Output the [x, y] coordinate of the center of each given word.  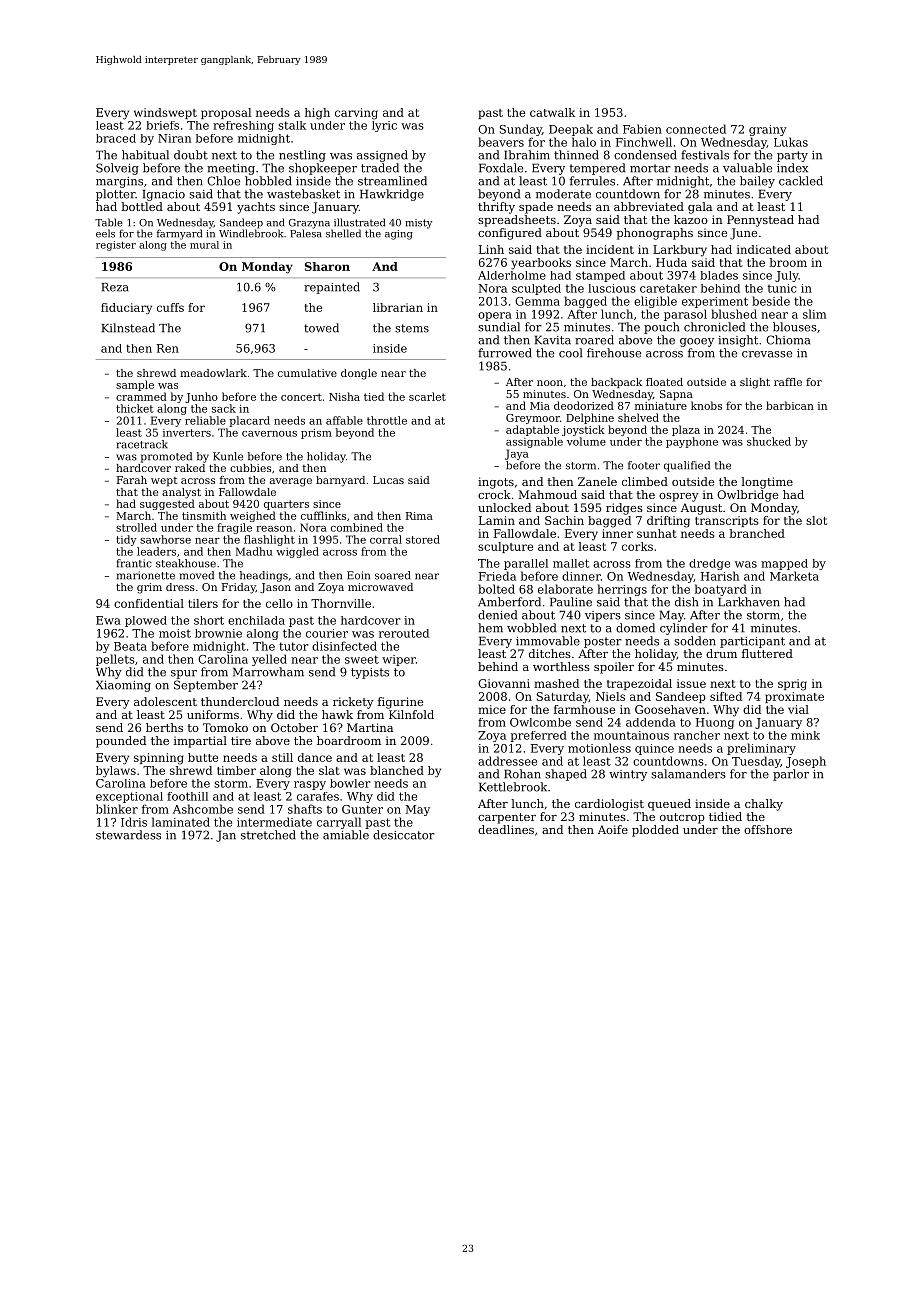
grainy [768, 130]
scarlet [427, 396]
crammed [141, 396]
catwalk [552, 112]
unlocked [504, 507]
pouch [661, 328]
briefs [162, 125]
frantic [134, 563]
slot [816, 520]
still [282, 757]
